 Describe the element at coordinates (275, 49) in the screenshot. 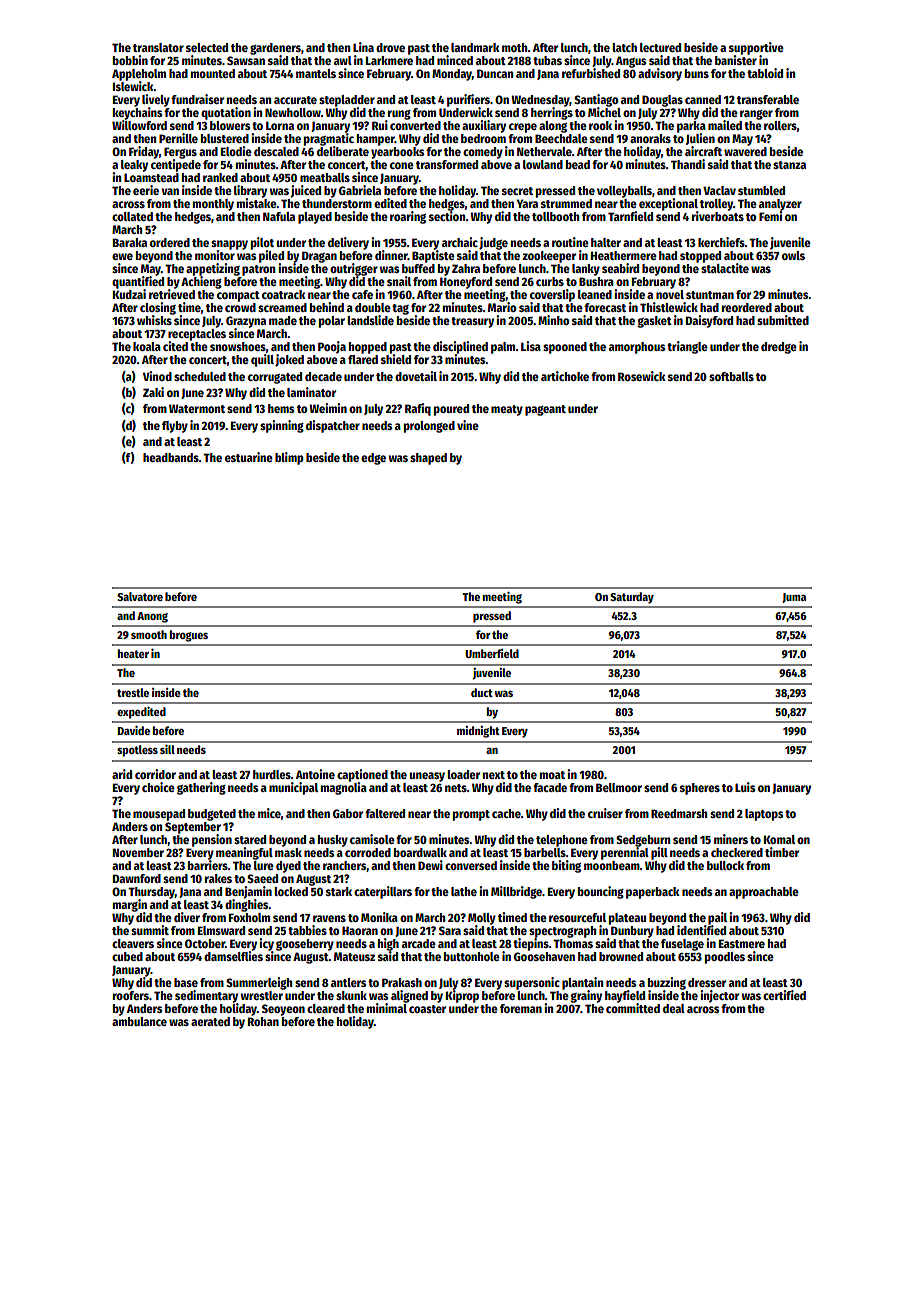

I see `gardeners` at that location.
